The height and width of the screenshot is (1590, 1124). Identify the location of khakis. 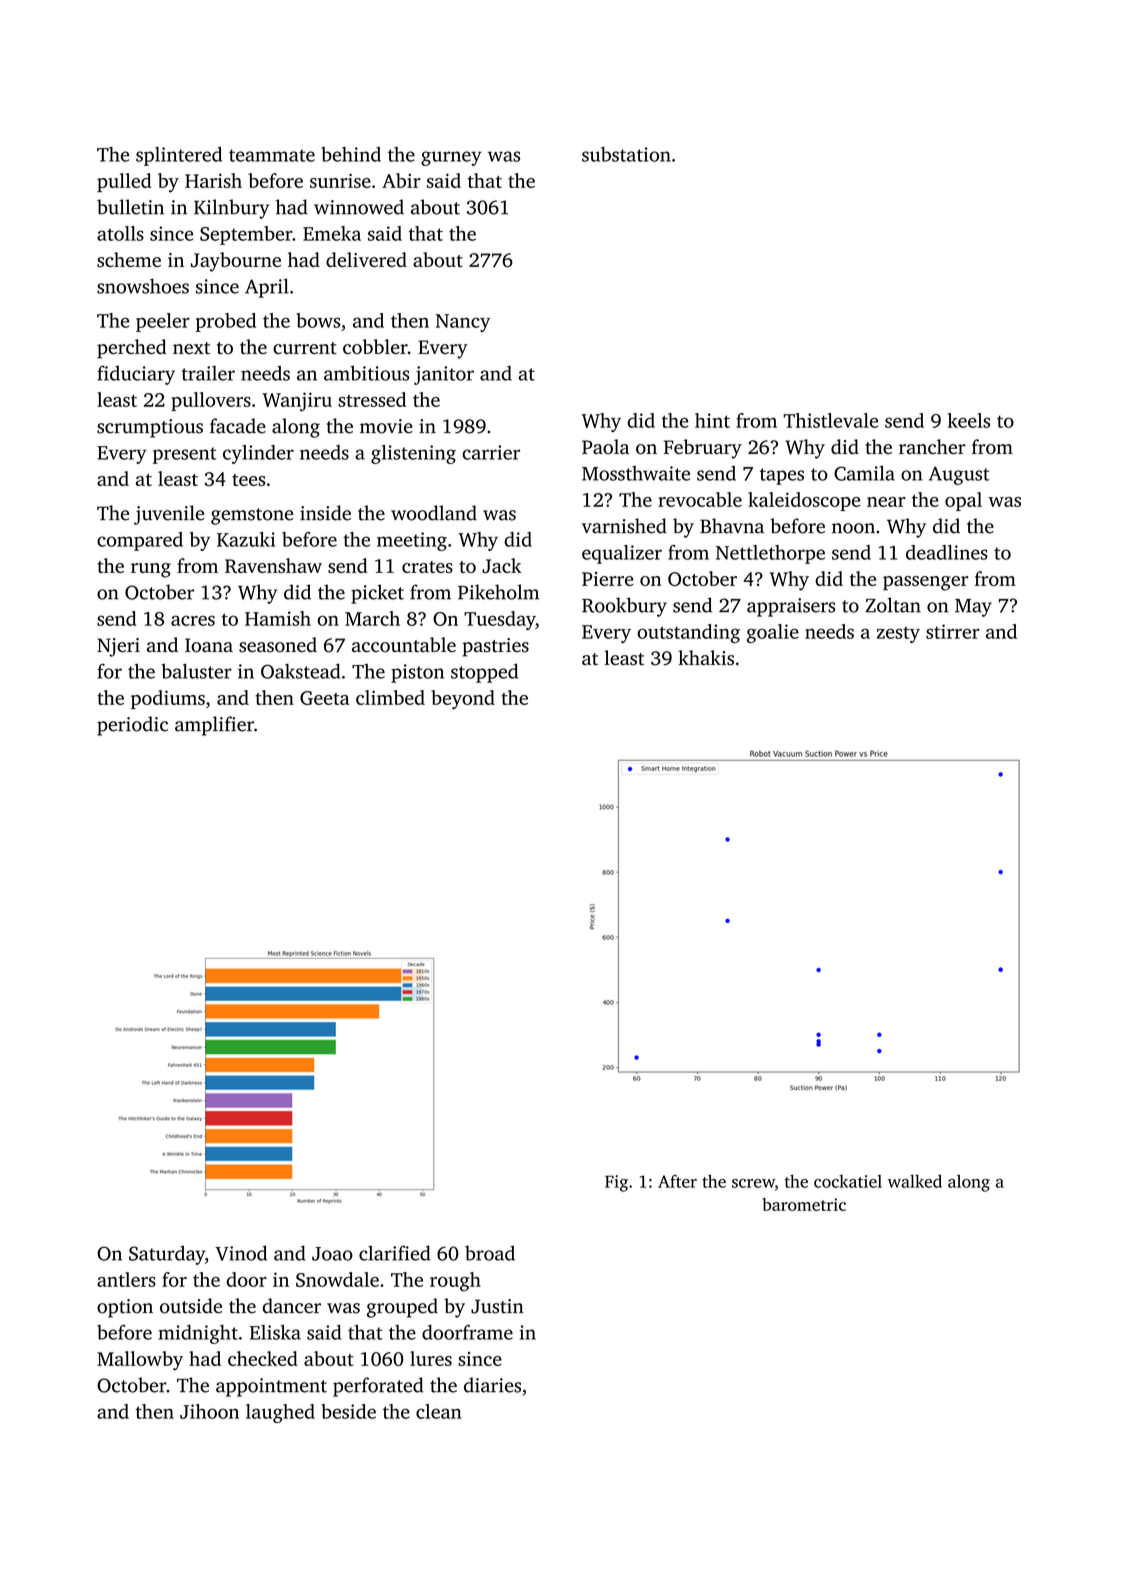
(706, 658).
